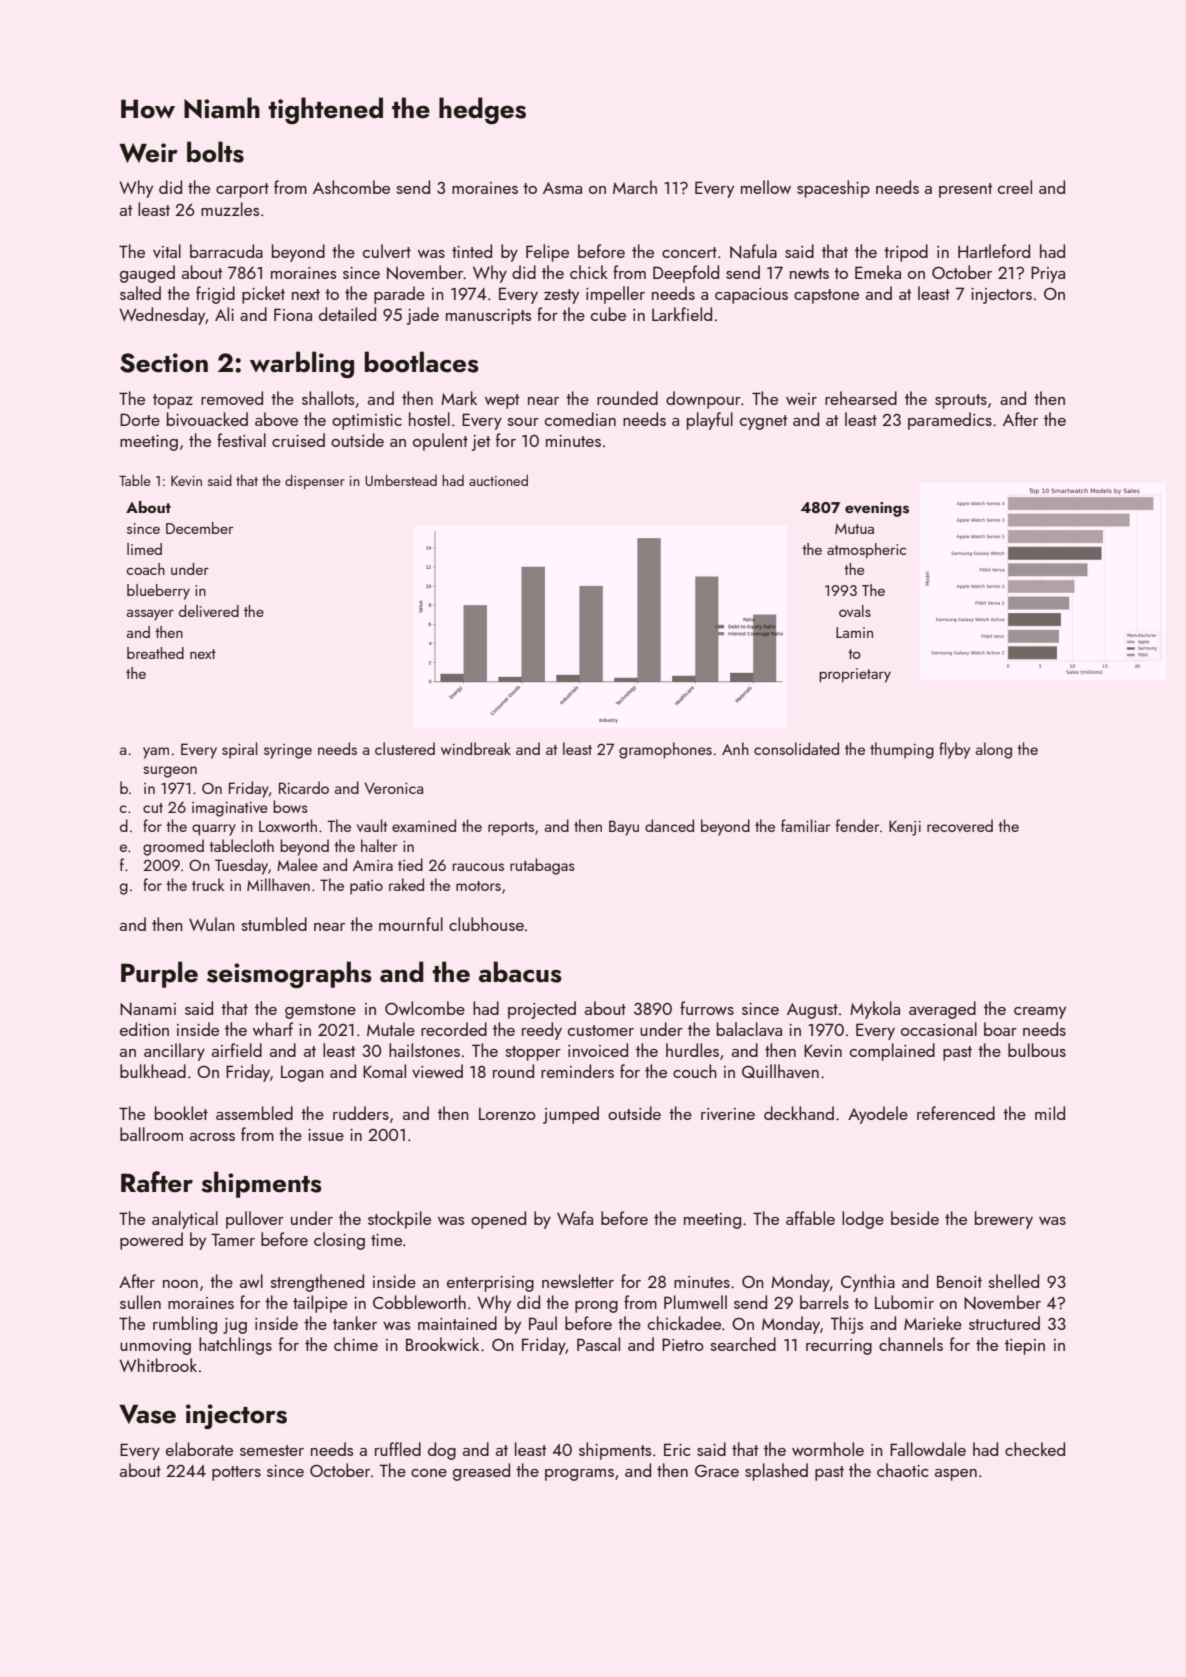  What do you see at coordinates (960, 825) in the image?
I see `recovered` at bounding box center [960, 825].
